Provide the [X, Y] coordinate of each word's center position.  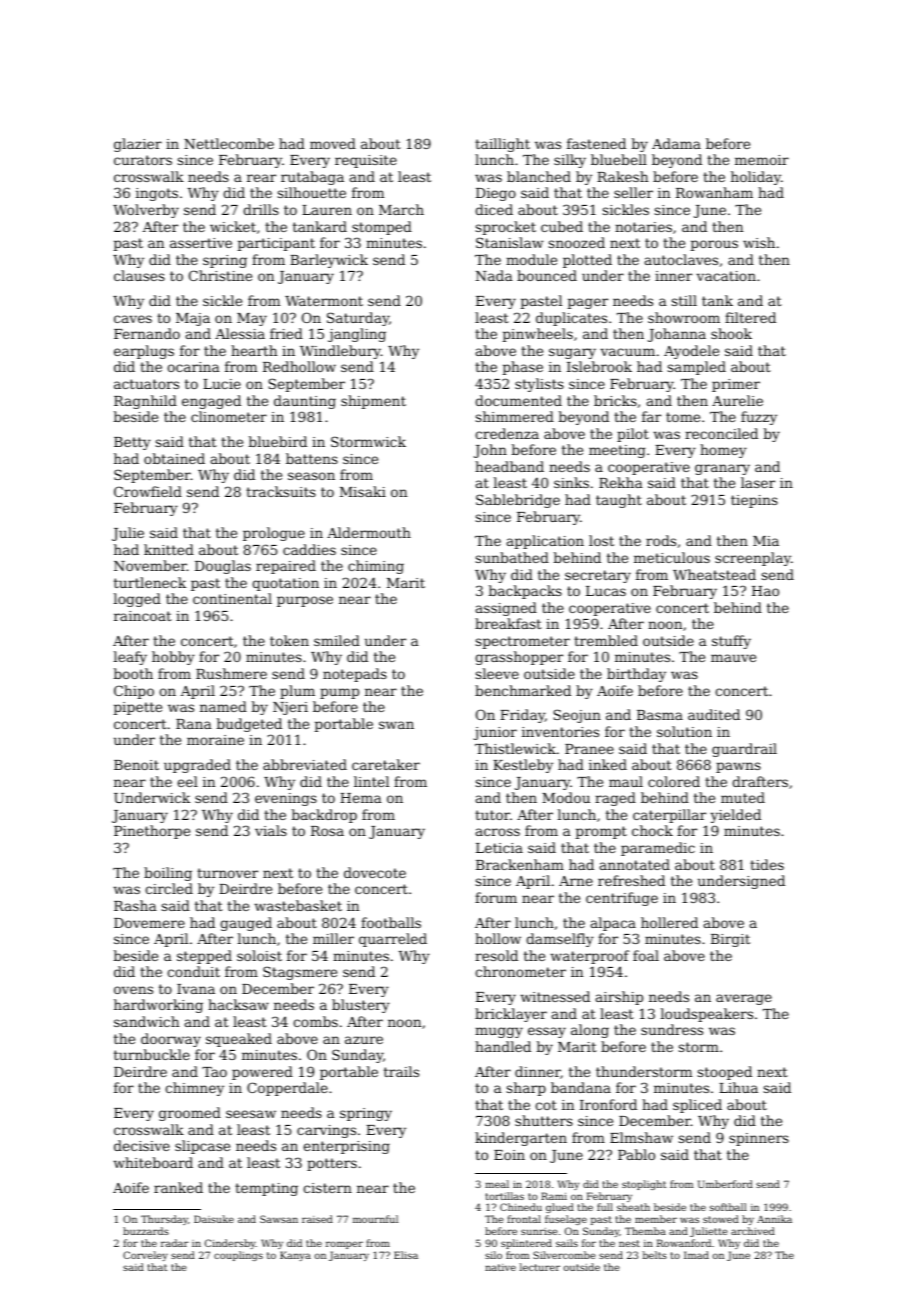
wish [759, 242]
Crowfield [148, 491]
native [500, 1267]
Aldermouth [369, 532]
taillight [502, 145]
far [651, 416]
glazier [138, 145]
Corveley [145, 1256]
